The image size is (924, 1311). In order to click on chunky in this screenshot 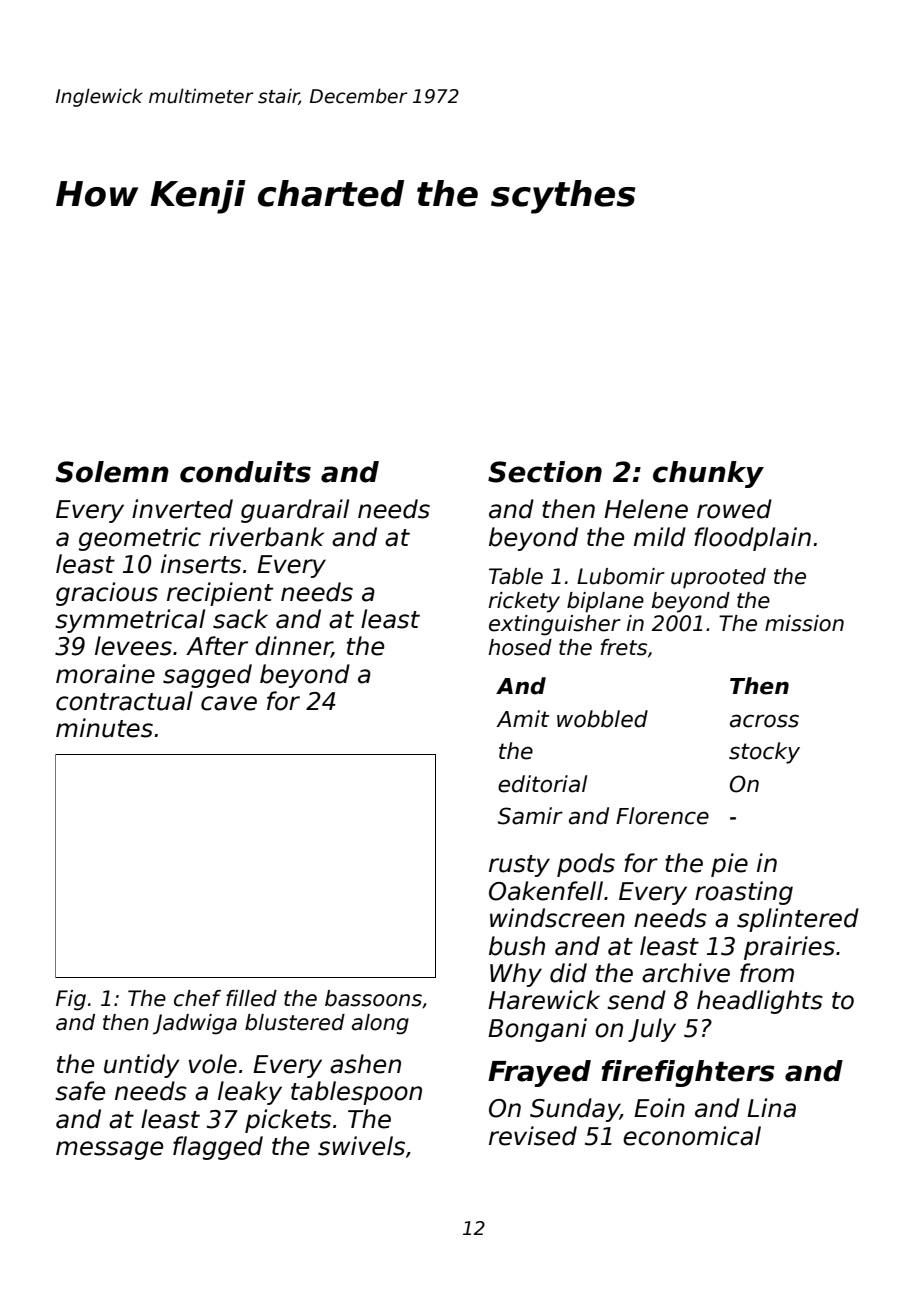, I will do `click(708, 474)`.
